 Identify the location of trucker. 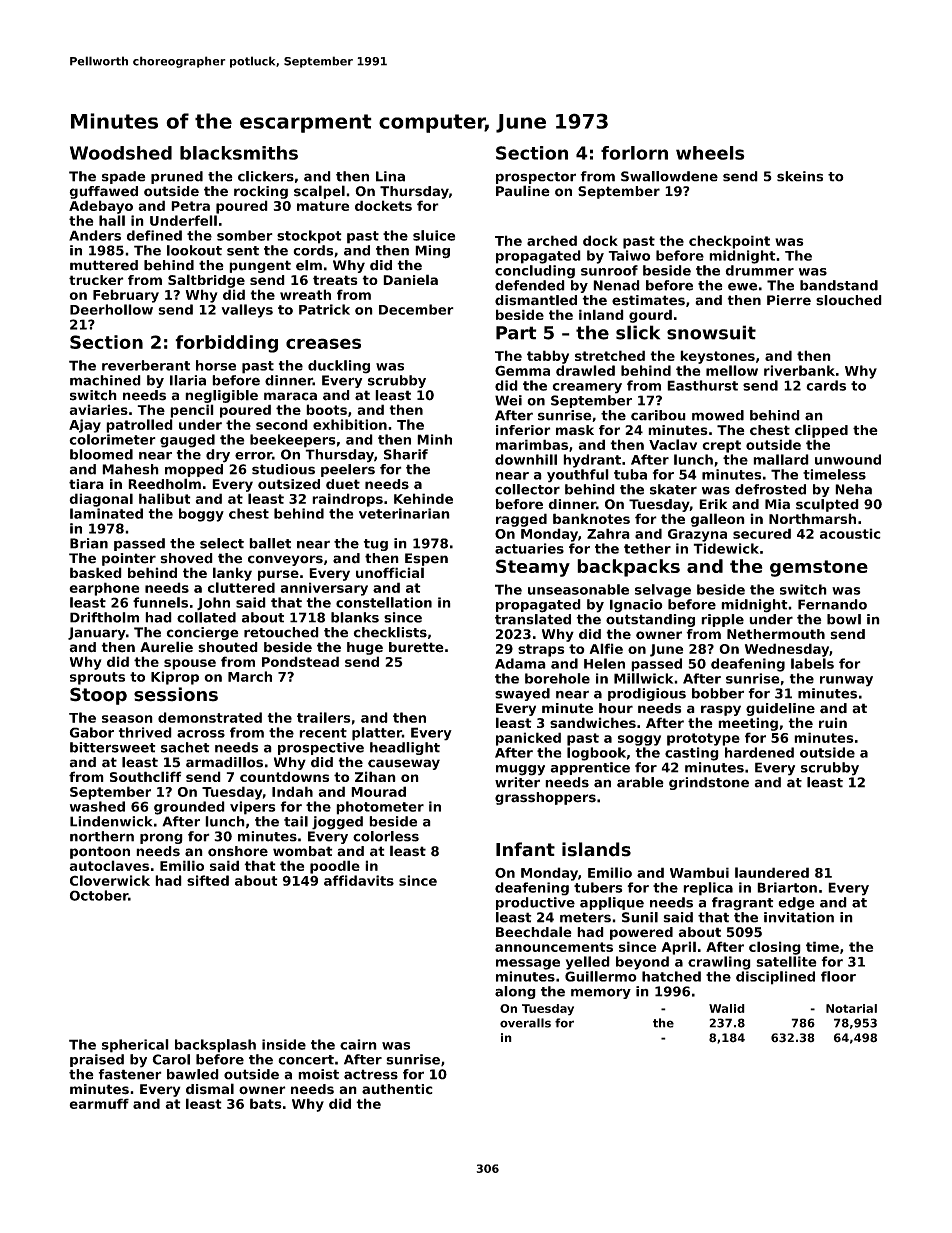
(96, 280).
